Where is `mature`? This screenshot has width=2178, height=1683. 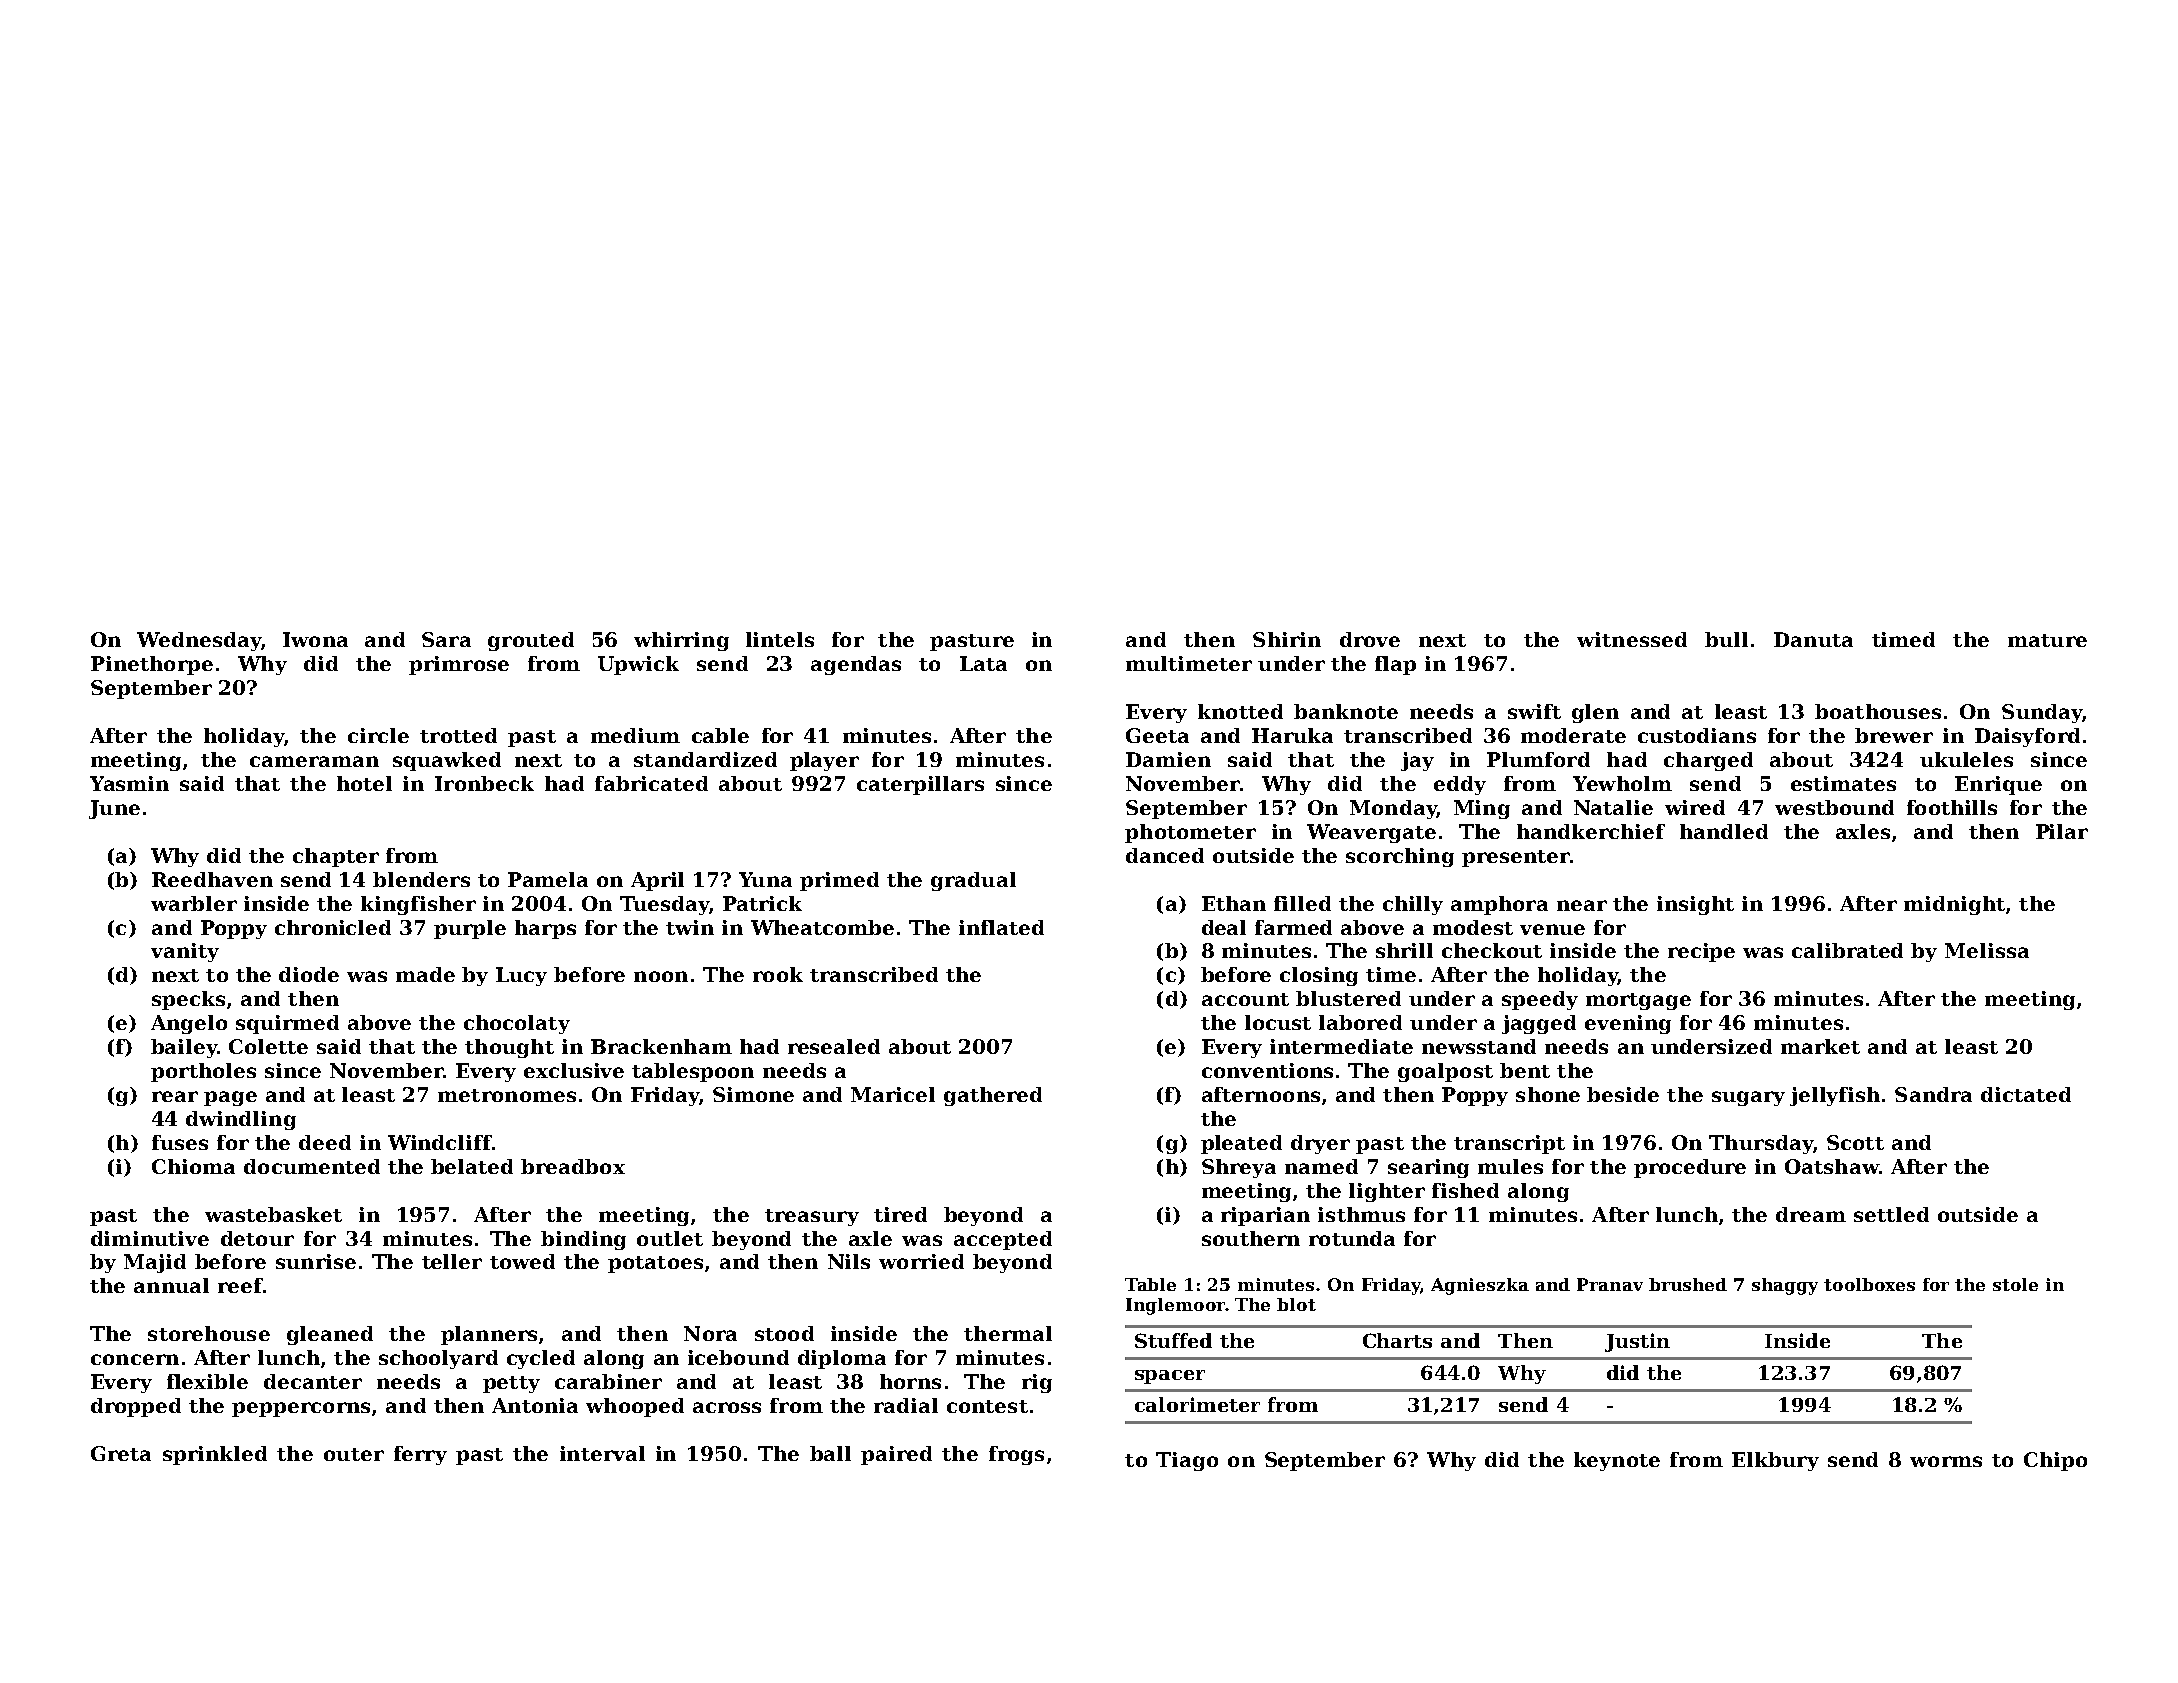 mature is located at coordinates (2047, 640).
